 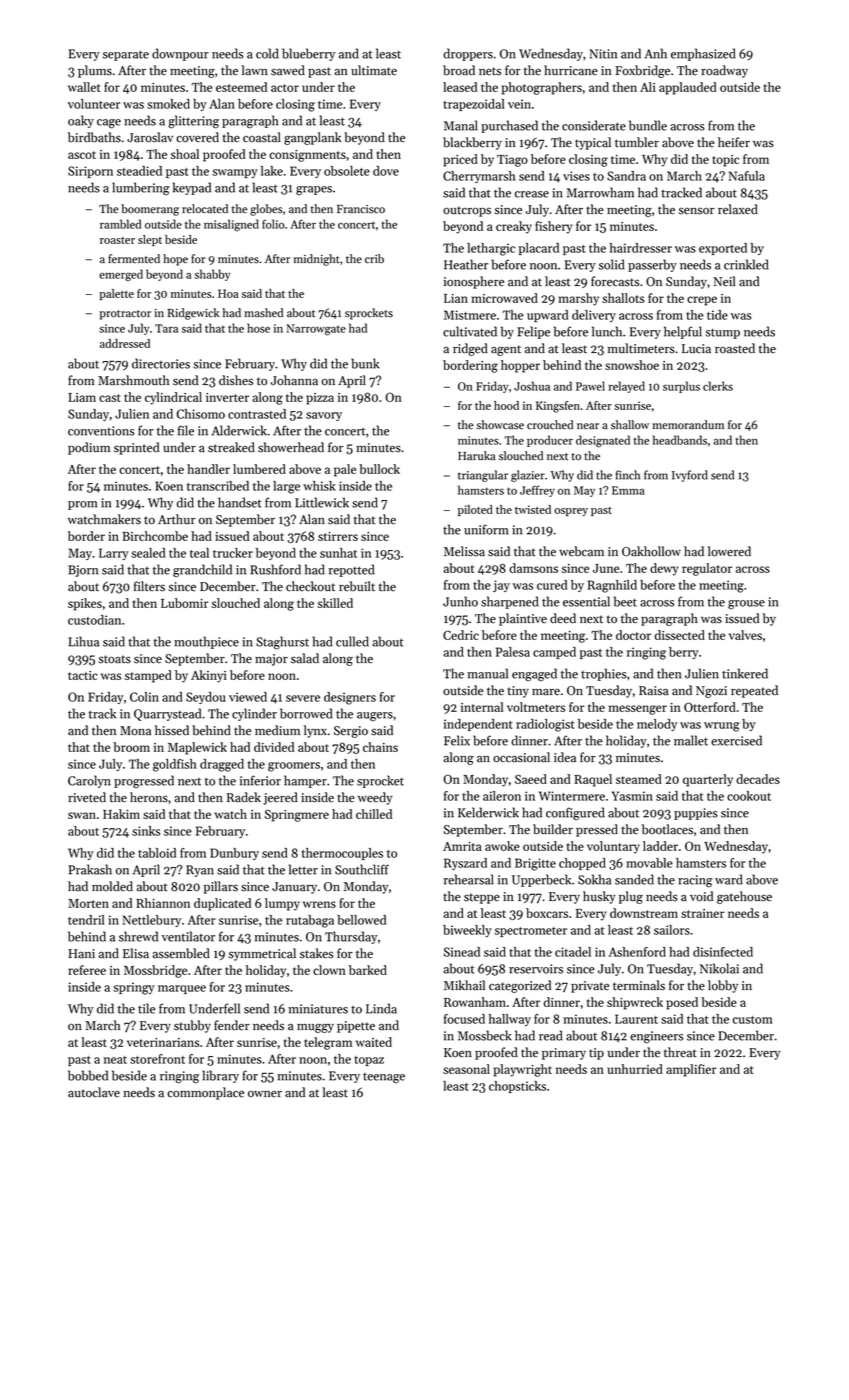 I want to click on lumbered, so click(x=259, y=469).
